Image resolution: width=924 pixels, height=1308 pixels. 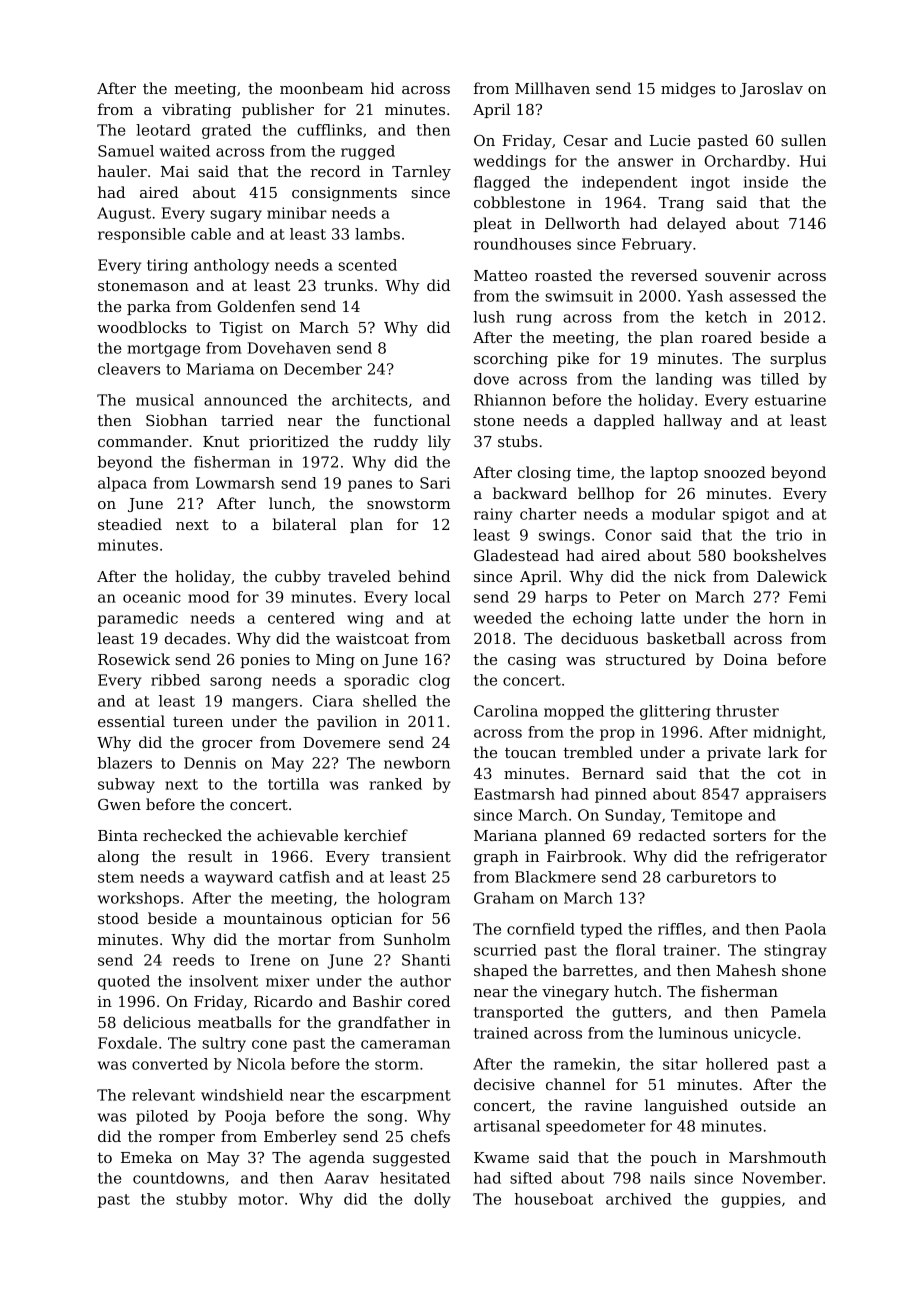 I want to click on Jaroslav, so click(x=771, y=89).
